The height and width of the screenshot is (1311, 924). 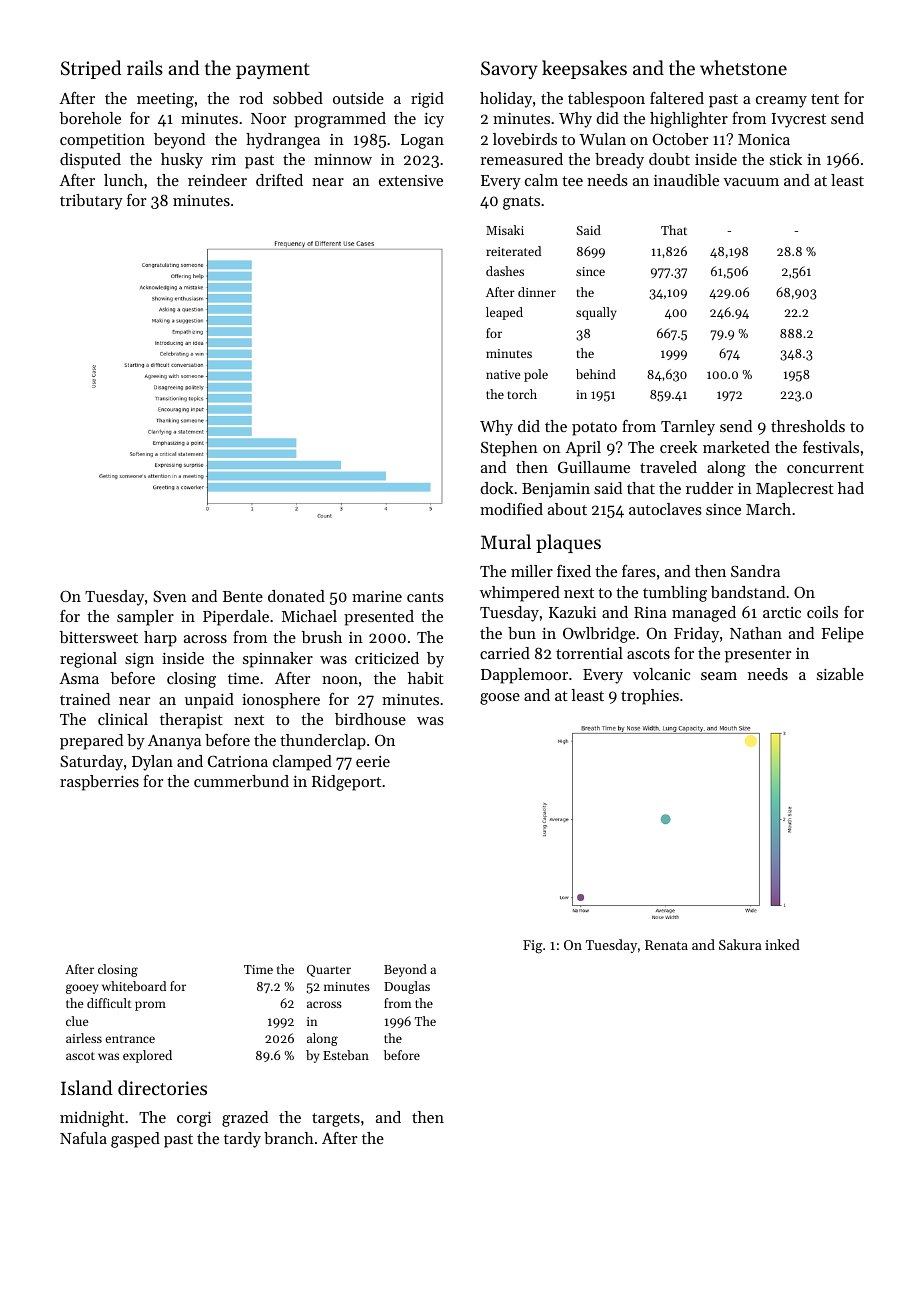 What do you see at coordinates (90, 161) in the screenshot?
I see `disputed` at bounding box center [90, 161].
